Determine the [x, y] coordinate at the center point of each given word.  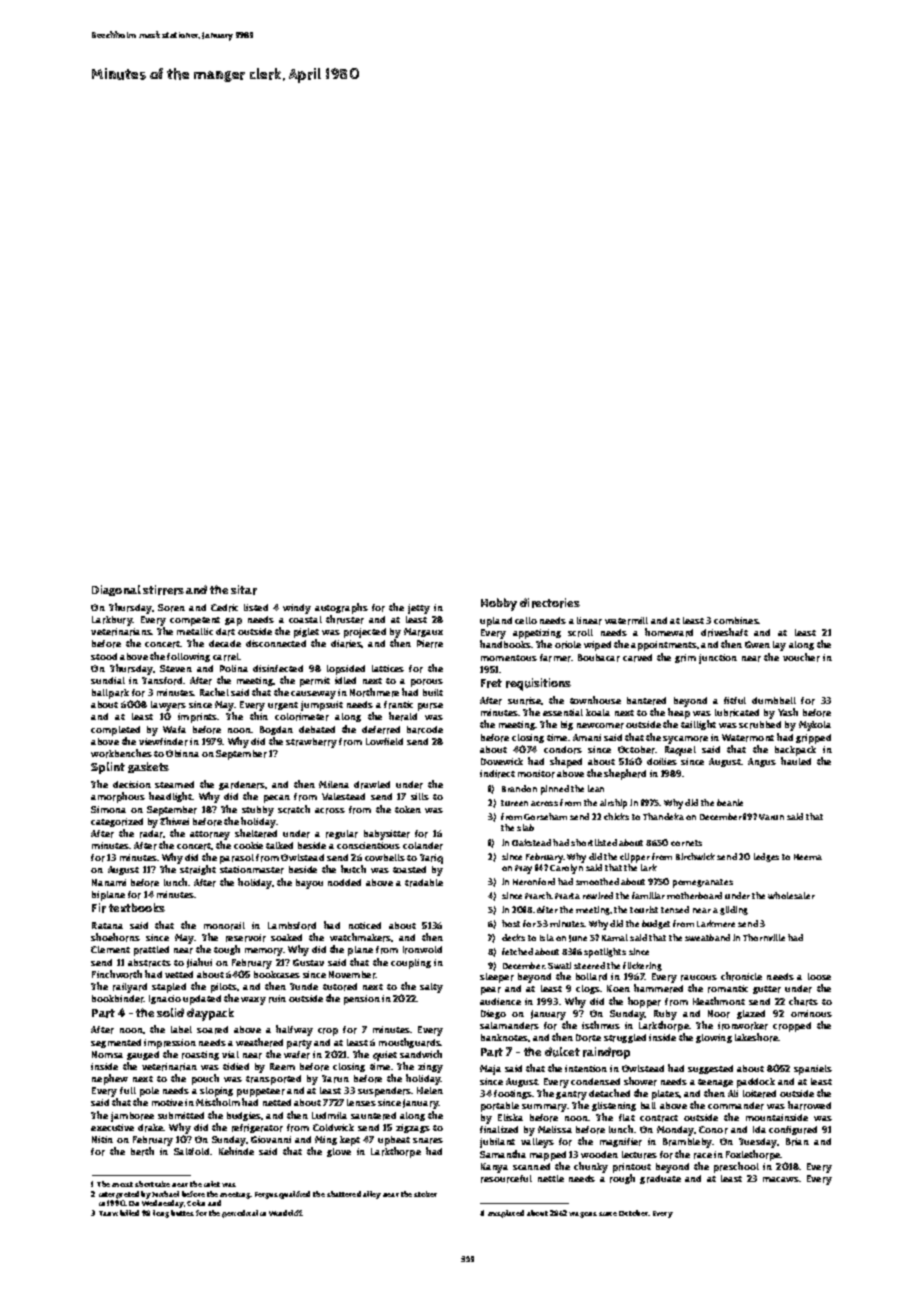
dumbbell [774, 700]
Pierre [430, 644]
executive [112, 1127]
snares [428, 1141]
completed [115, 731]
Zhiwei [174, 821]
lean [596, 788]
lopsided [346, 670]
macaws [781, 1179]
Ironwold [422, 950]
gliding [734, 910]
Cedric [224, 608]
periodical [240, 1214]
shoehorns [115, 937]
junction [718, 659]
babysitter [387, 835]
